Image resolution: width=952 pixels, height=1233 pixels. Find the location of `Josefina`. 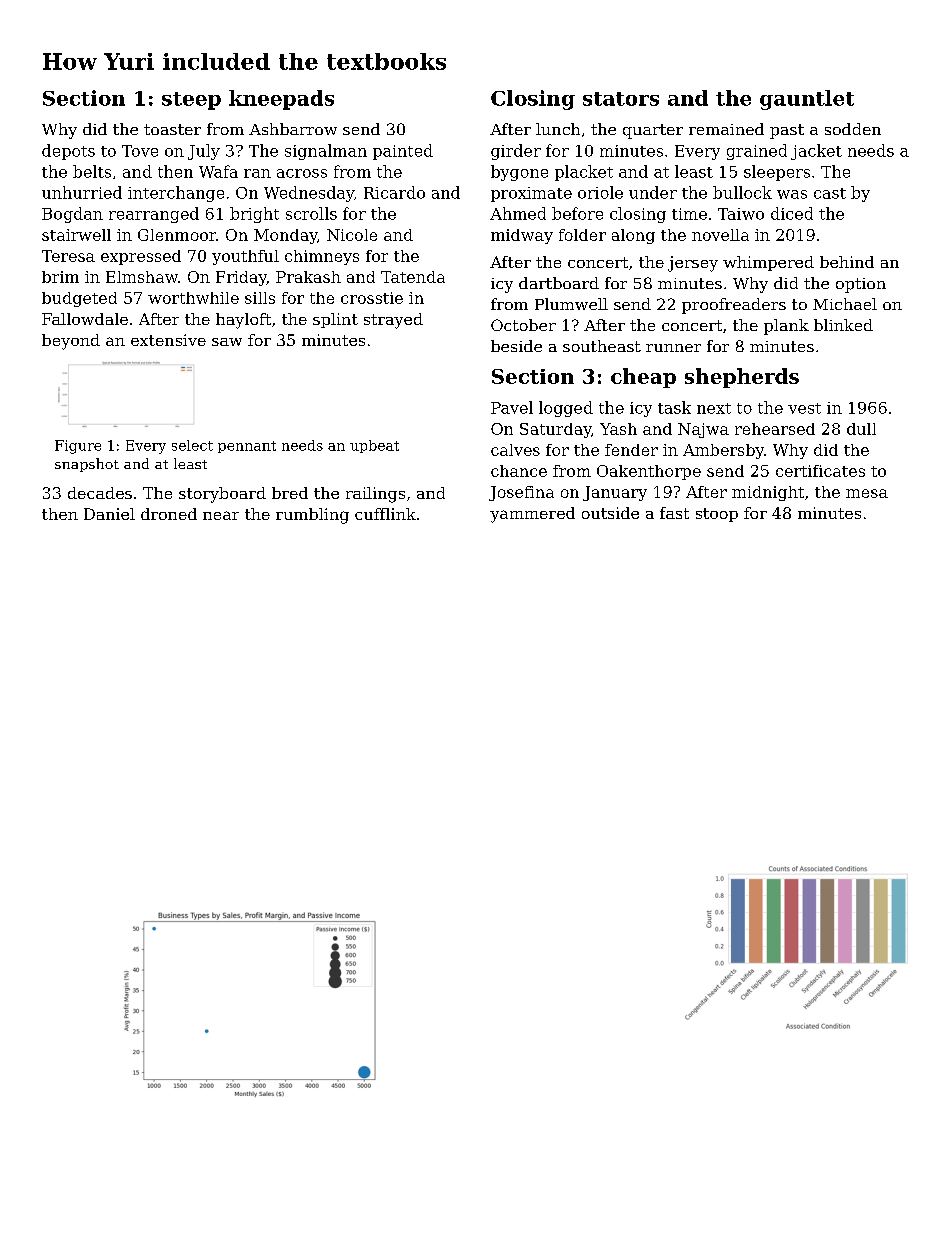

Josefina is located at coordinates (521, 493).
